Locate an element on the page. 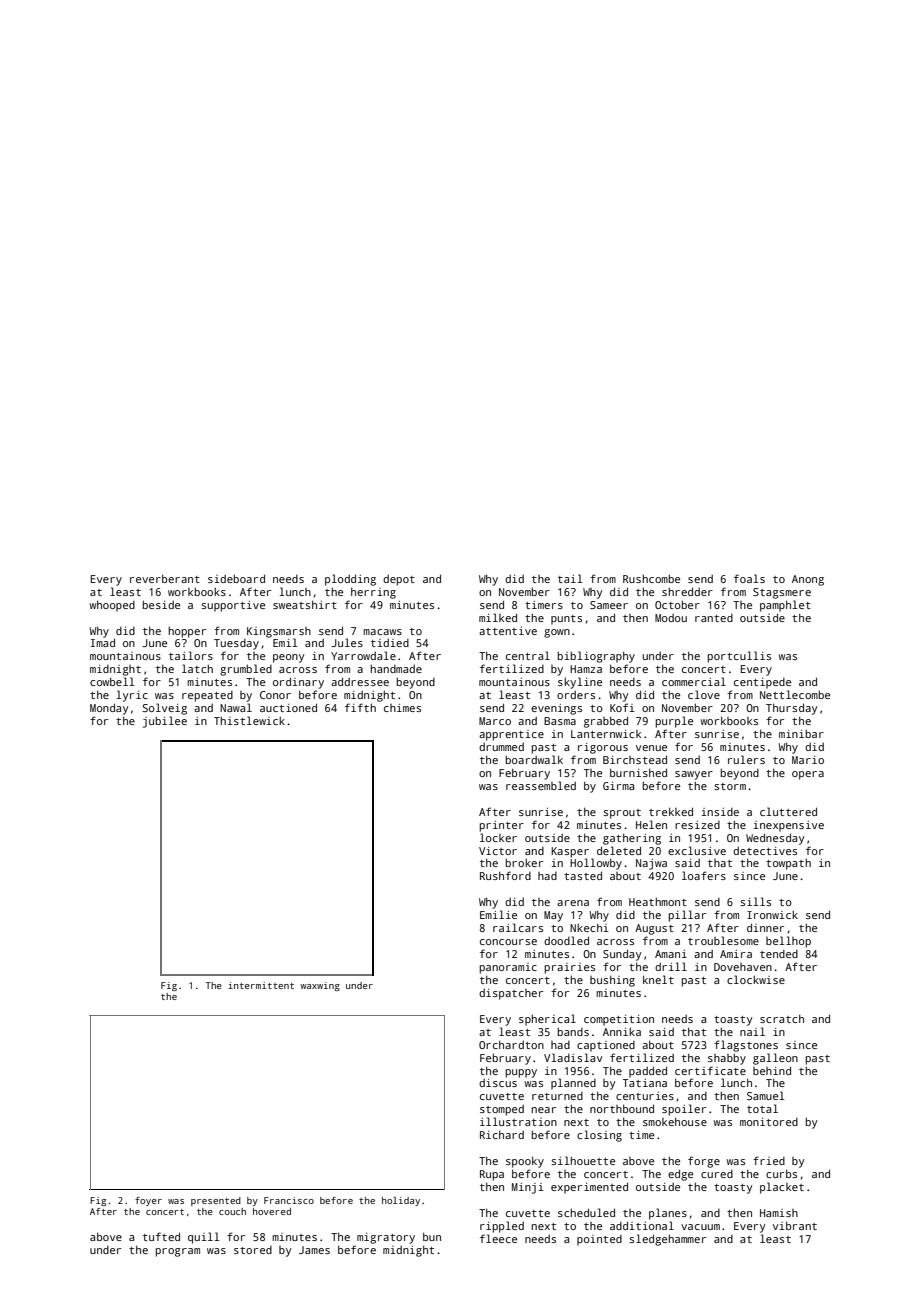 This image has width=924, height=1308. intermittent is located at coordinates (261, 985).
